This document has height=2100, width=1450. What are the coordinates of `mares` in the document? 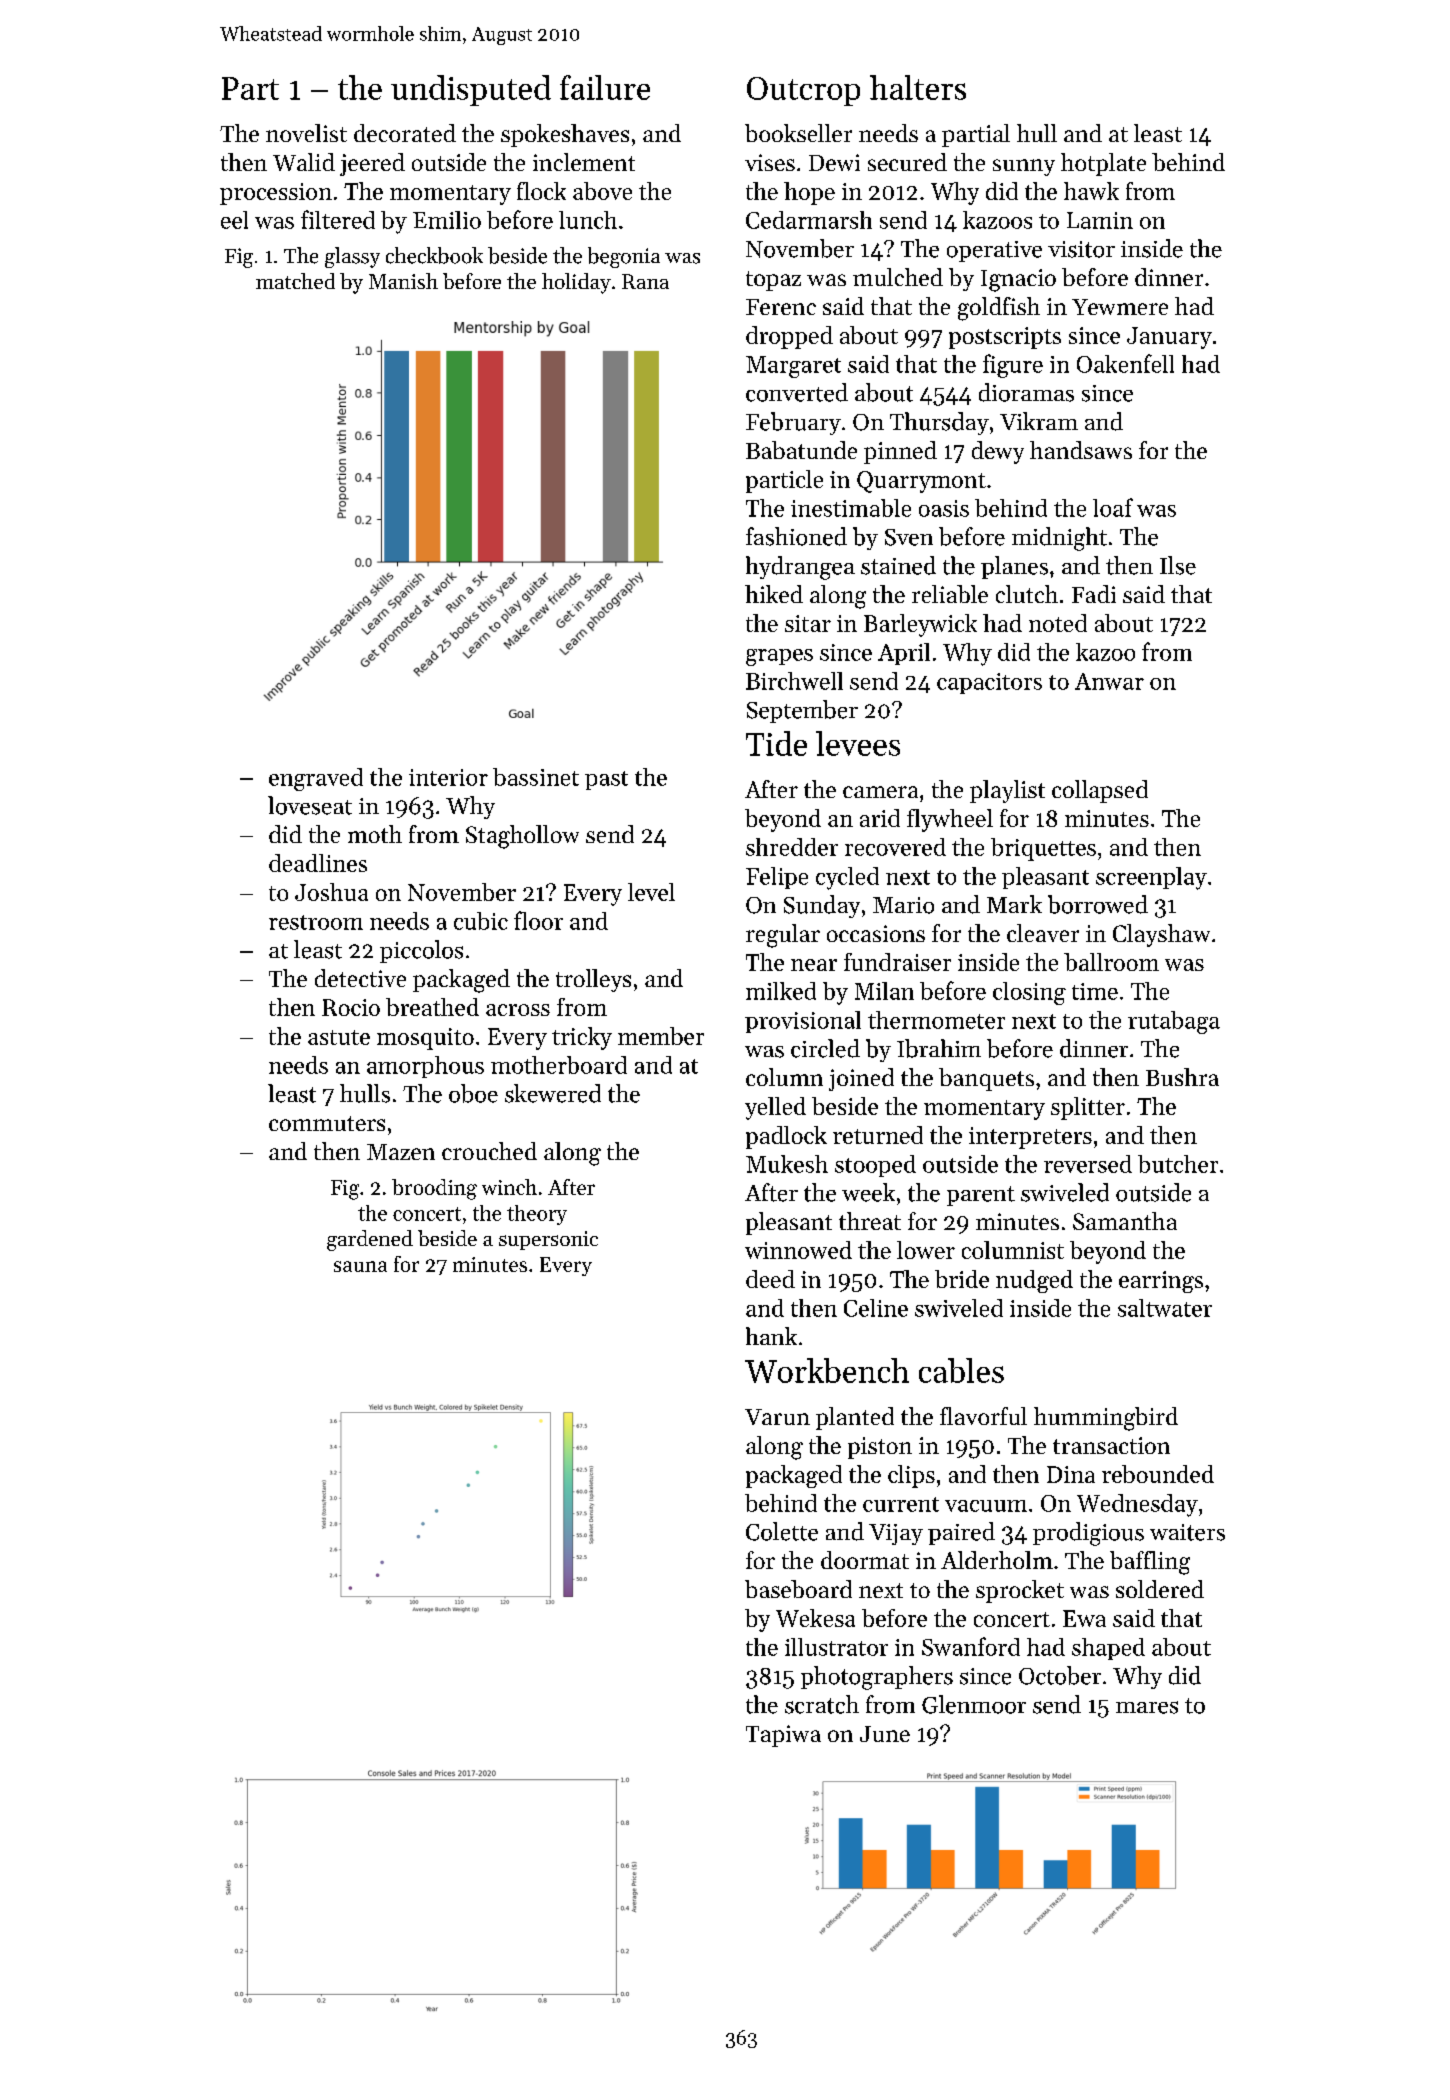 It's located at (1147, 1707).
